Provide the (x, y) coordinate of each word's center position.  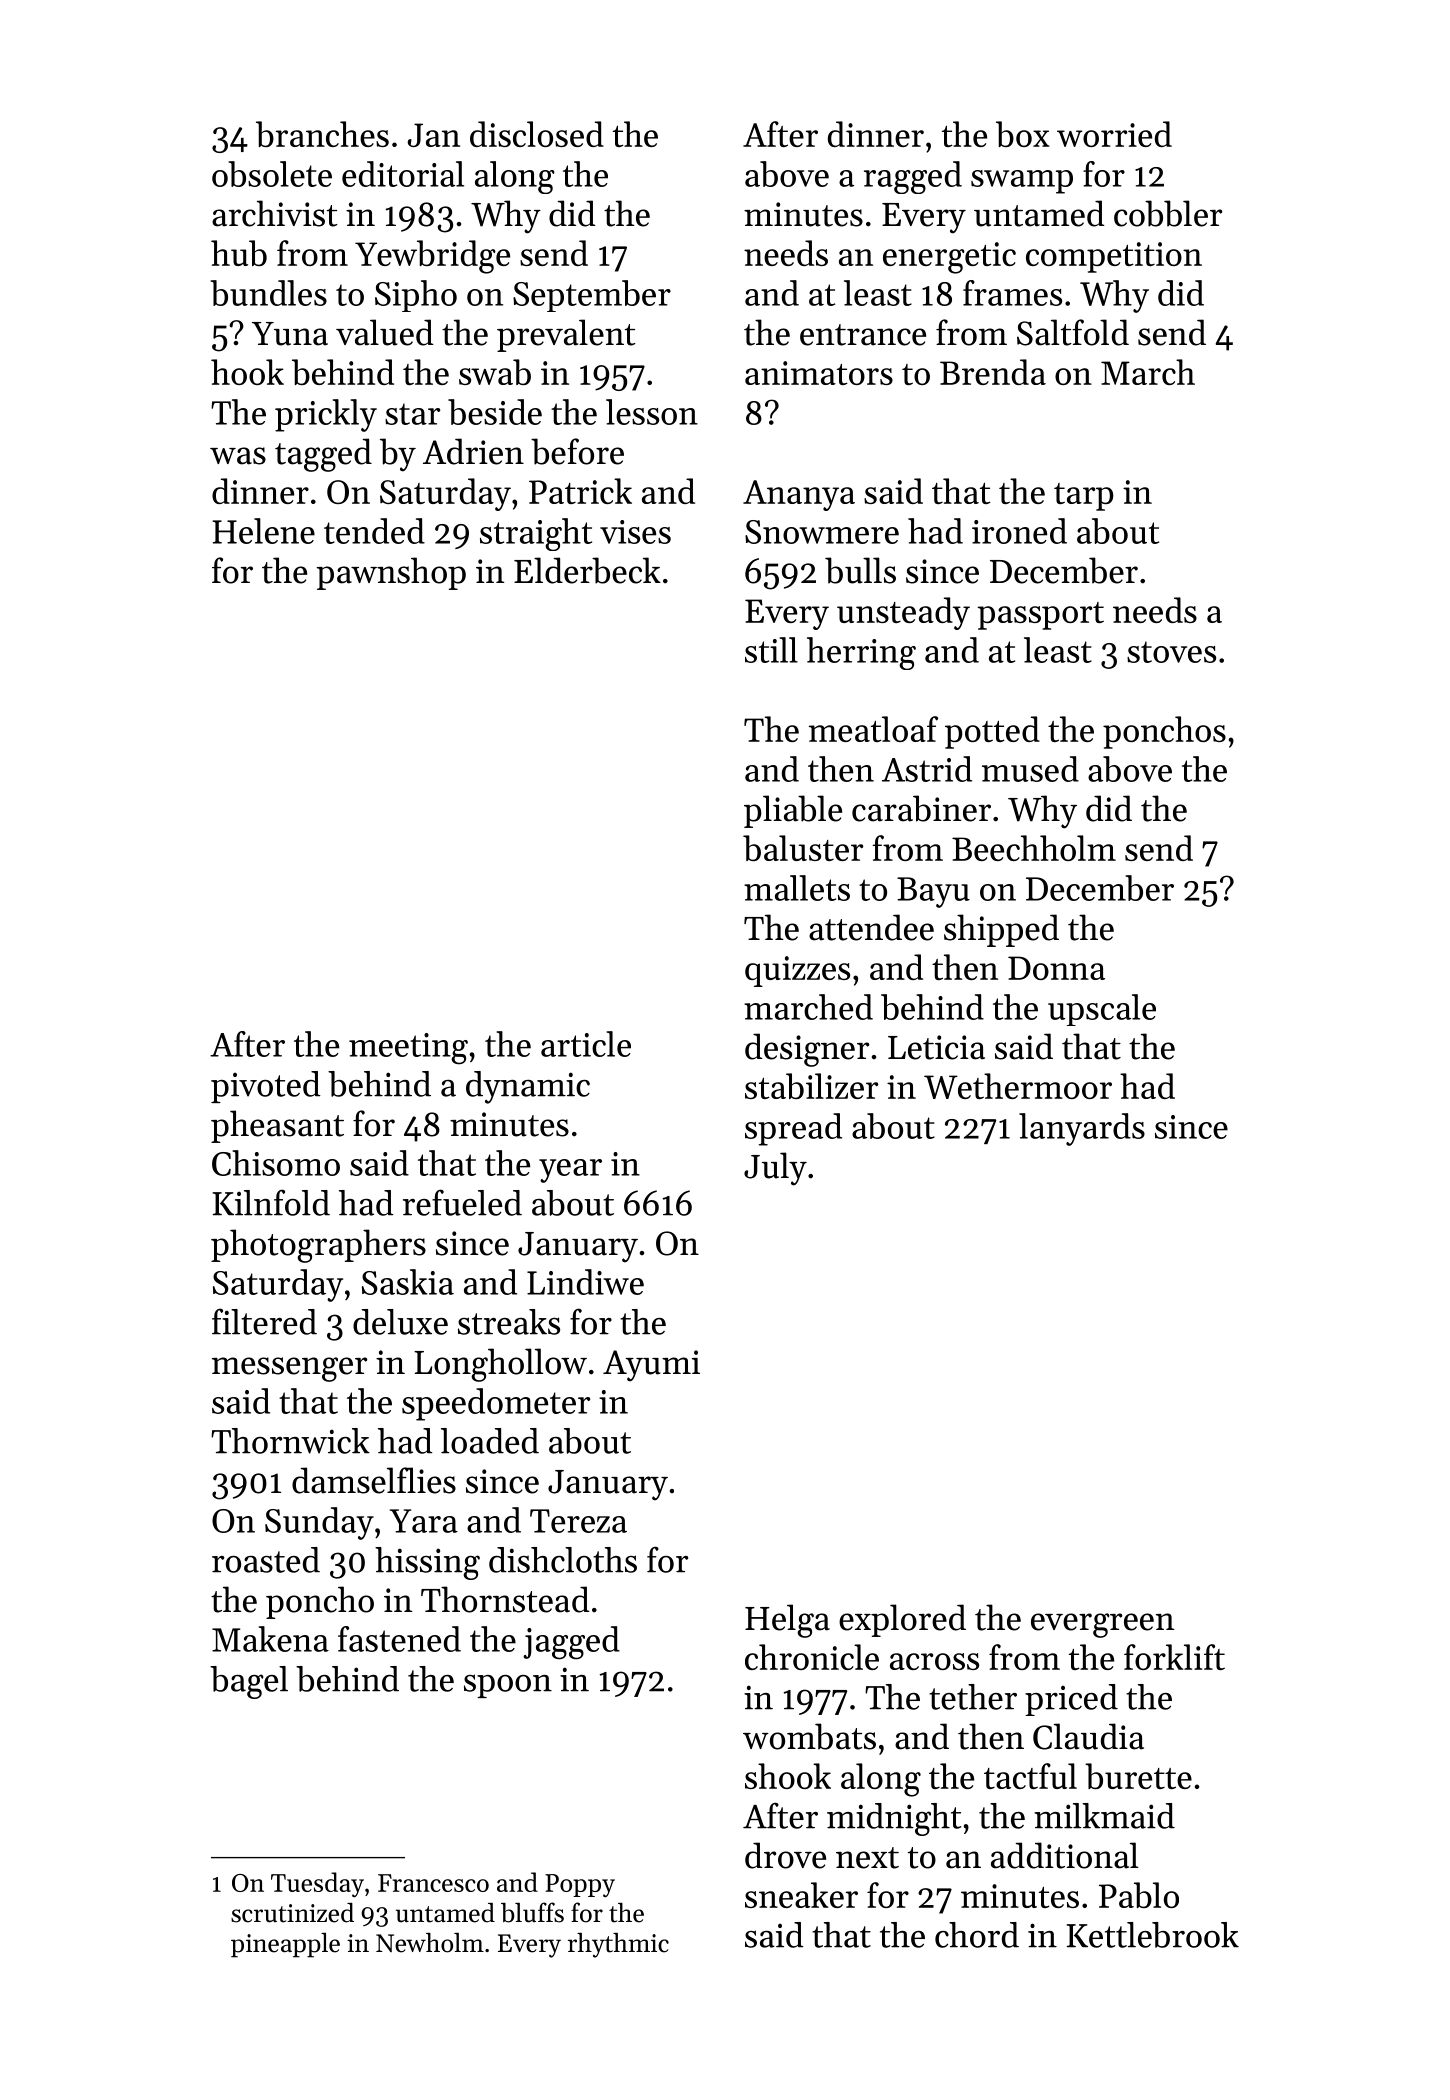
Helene (263, 531)
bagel (249, 1682)
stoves (1171, 652)
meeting (408, 1049)
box (1022, 134)
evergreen (1102, 1625)
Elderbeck (587, 570)
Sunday (319, 1523)
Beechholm (1034, 848)
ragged (913, 177)
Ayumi (651, 1366)
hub (239, 253)
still (771, 650)
